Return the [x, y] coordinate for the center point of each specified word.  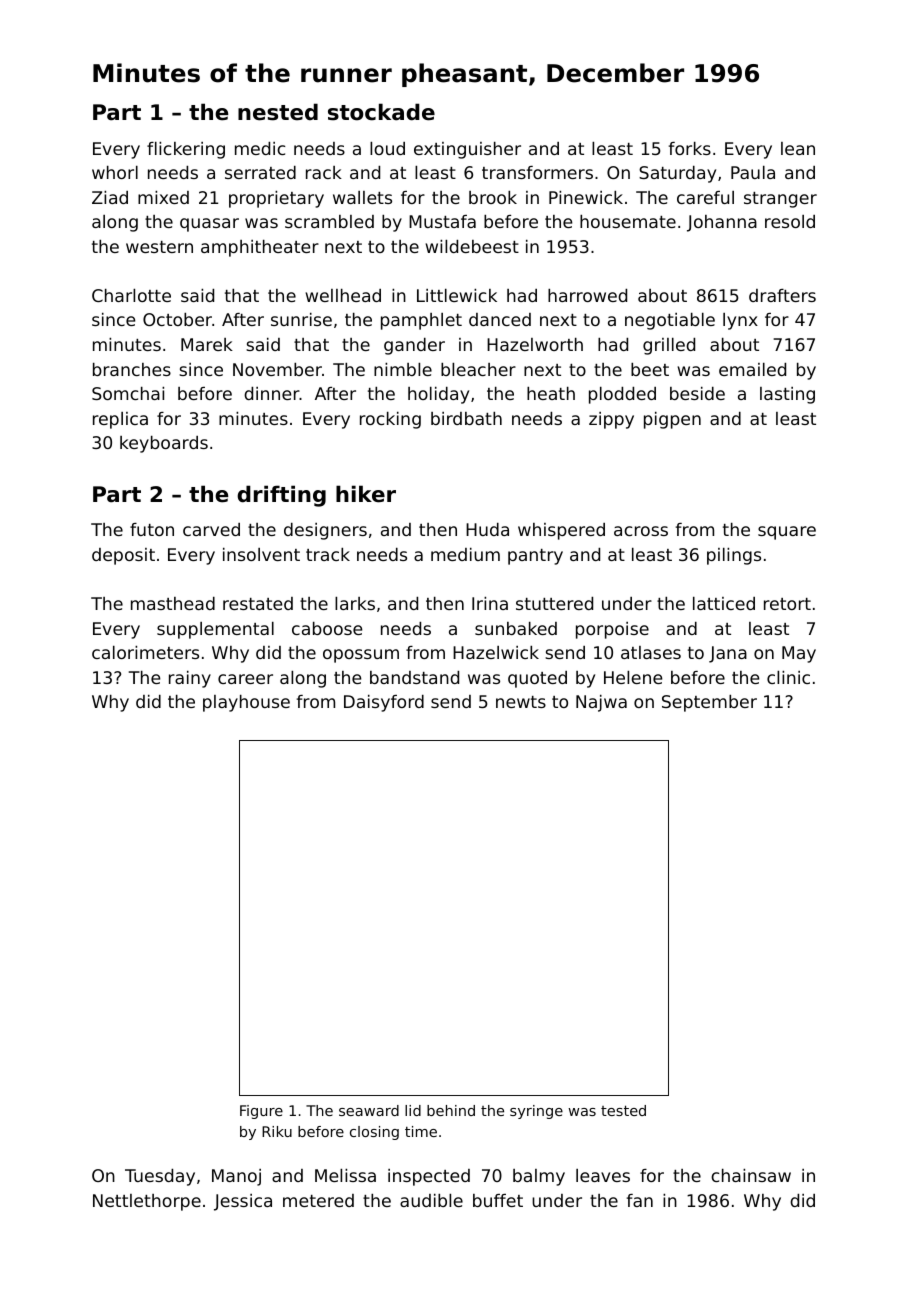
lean [798, 148]
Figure [261, 1112]
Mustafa [442, 221]
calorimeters [145, 652]
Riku [277, 1131]
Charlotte [131, 295]
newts [521, 702]
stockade [381, 112]
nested [278, 112]
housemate [628, 221]
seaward [369, 1110]
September [709, 703]
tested [623, 1110]
